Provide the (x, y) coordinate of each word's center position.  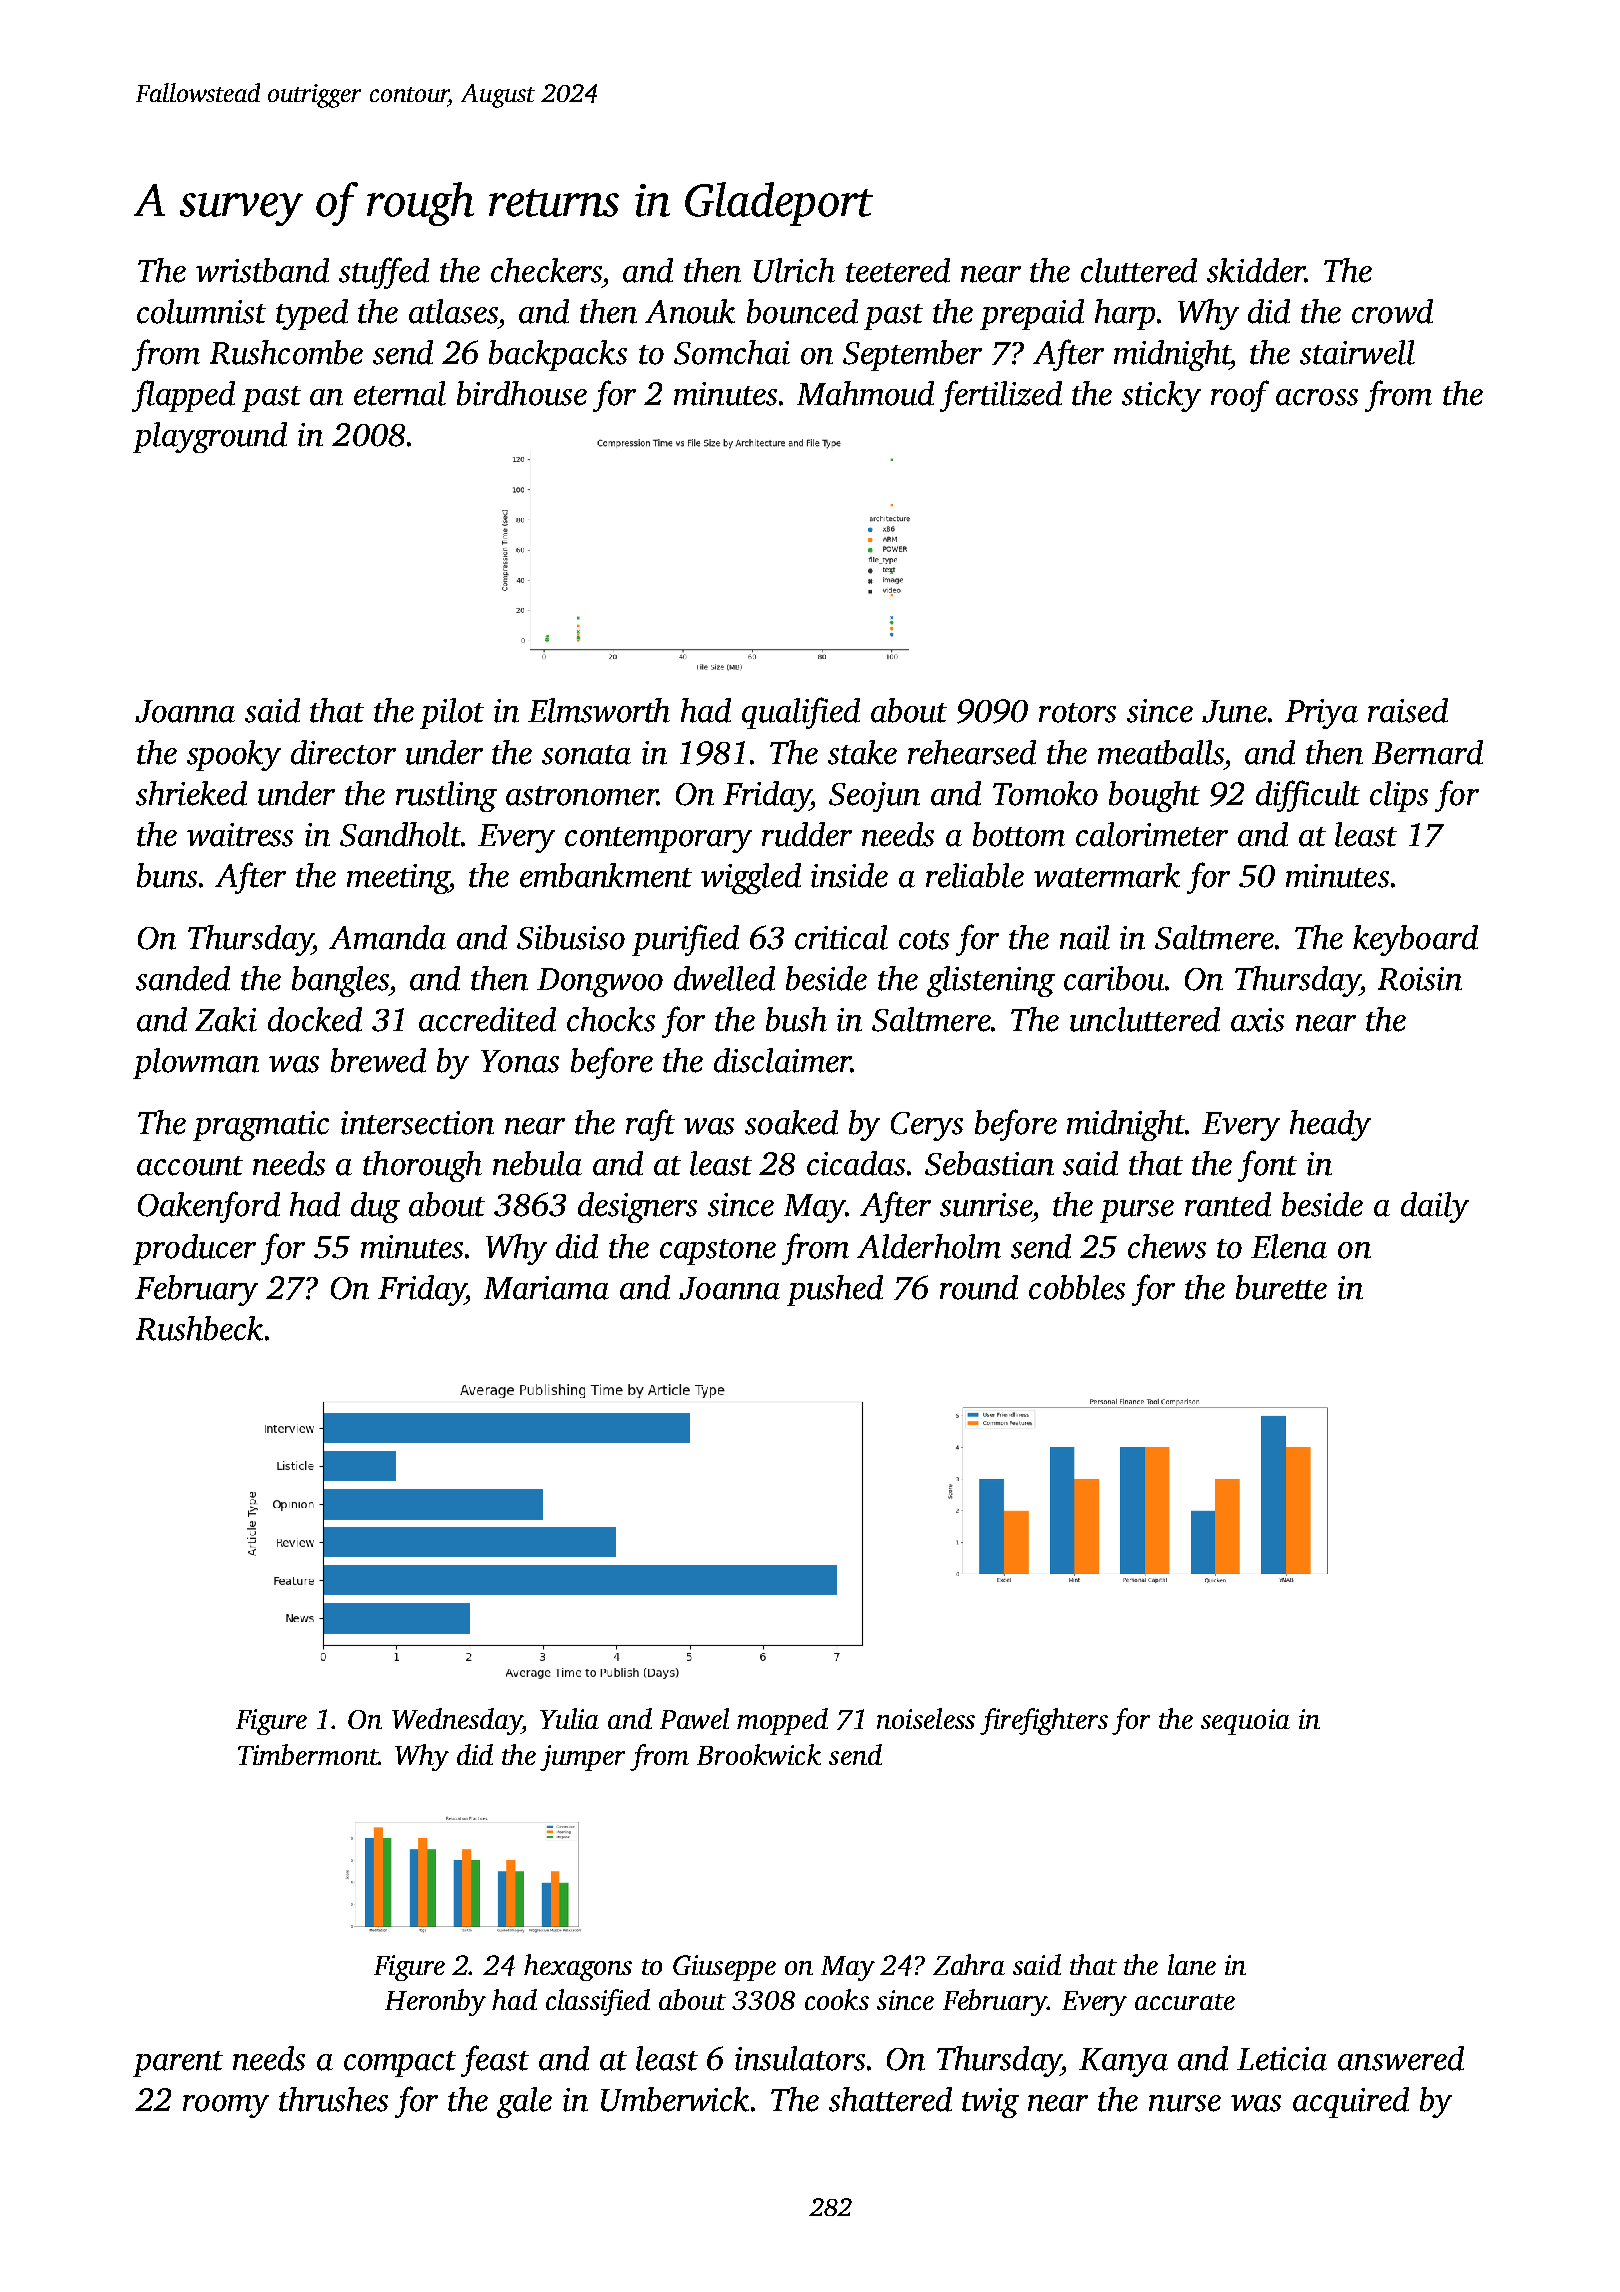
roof (1240, 396)
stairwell (1357, 352)
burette (1281, 1287)
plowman (196, 1063)
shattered (890, 2099)
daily (1435, 1207)
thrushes (333, 2099)
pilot (452, 713)
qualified (801, 713)
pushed (835, 1290)
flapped (183, 396)
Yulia (569, 1718)
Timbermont (308, 1754)
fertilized (1001, 396)
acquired (1351, 2102)
